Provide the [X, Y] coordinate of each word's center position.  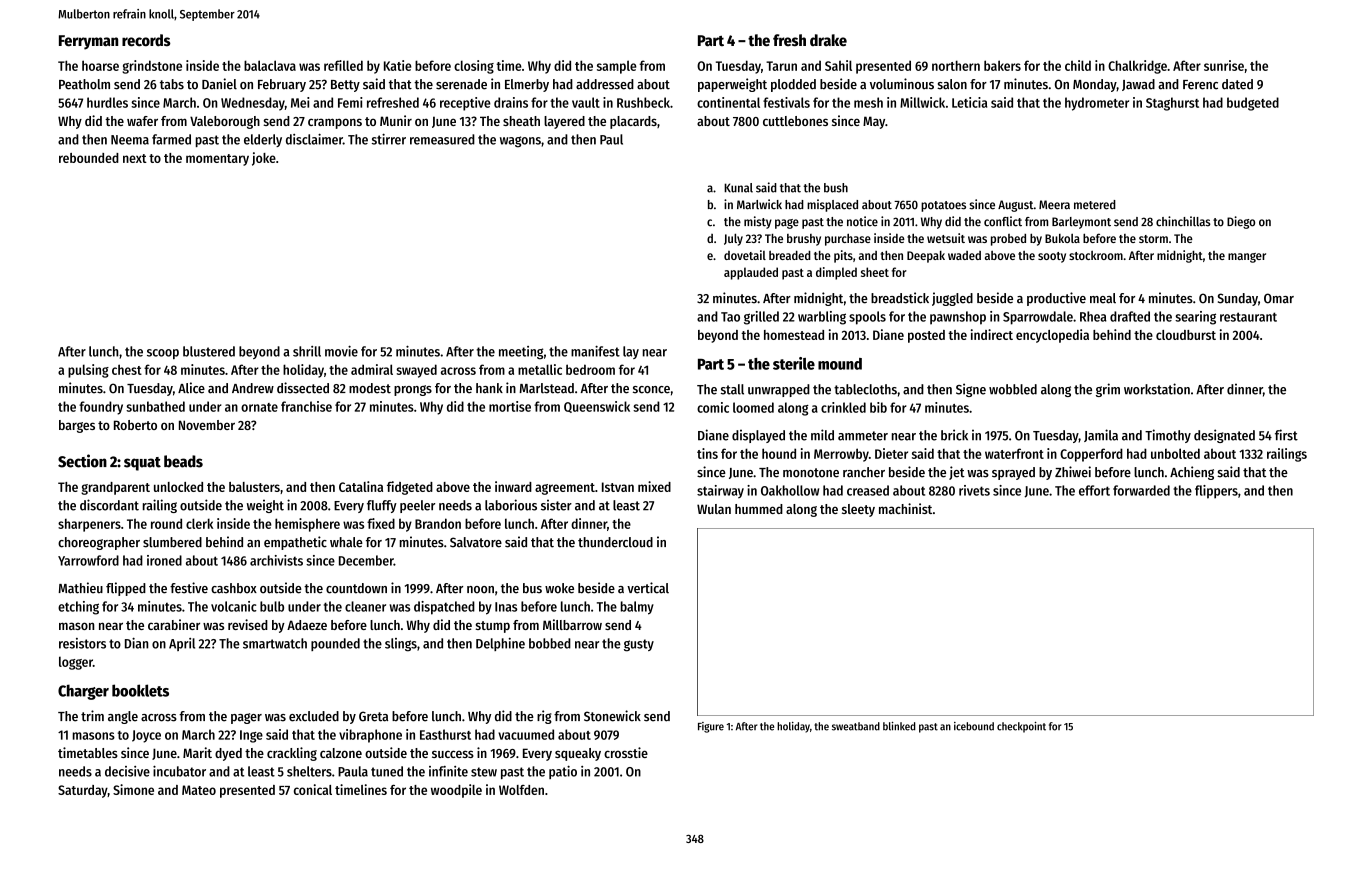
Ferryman [88, 42]
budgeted [1253, 104]
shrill [307, 351]
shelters [309, 771]
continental [728, 102]
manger [1247, 258]
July [733, 239]
